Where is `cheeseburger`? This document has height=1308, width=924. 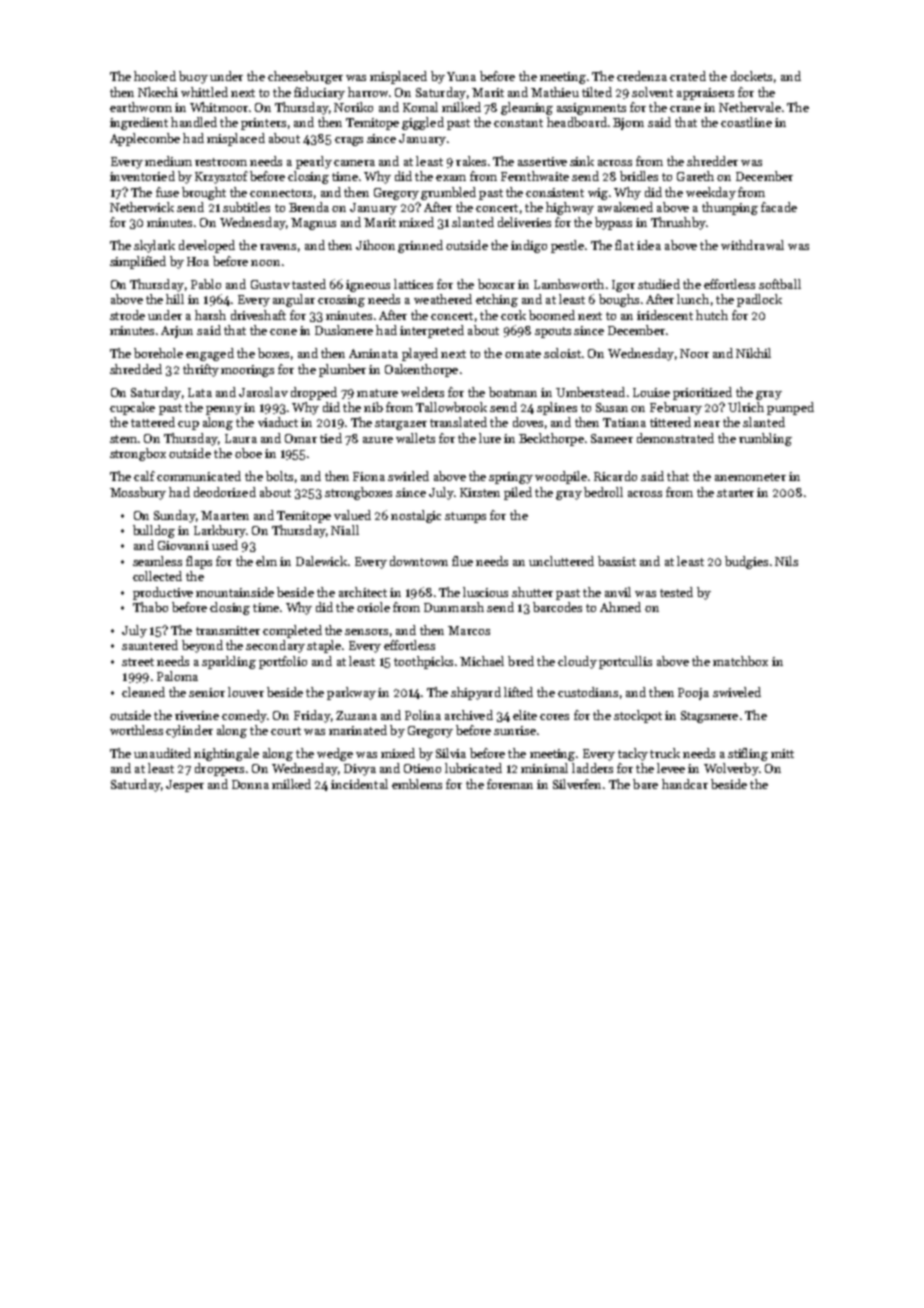 cheeseburger is located at coordinates (305, 77).
